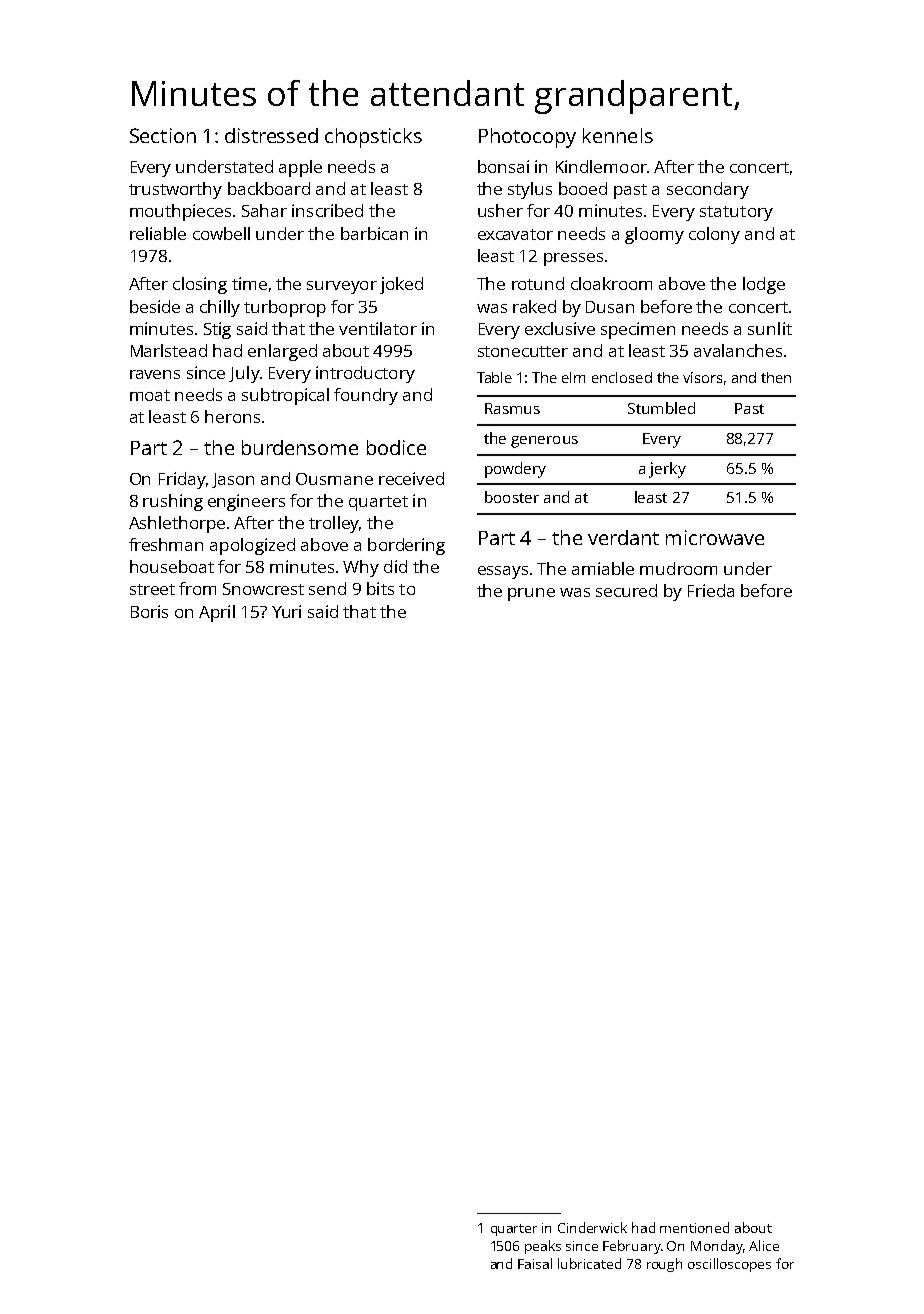  What do you see at coordinates (286, 611) in the screenshot?
I see `Yuri` at bounding box center [286, 611].
